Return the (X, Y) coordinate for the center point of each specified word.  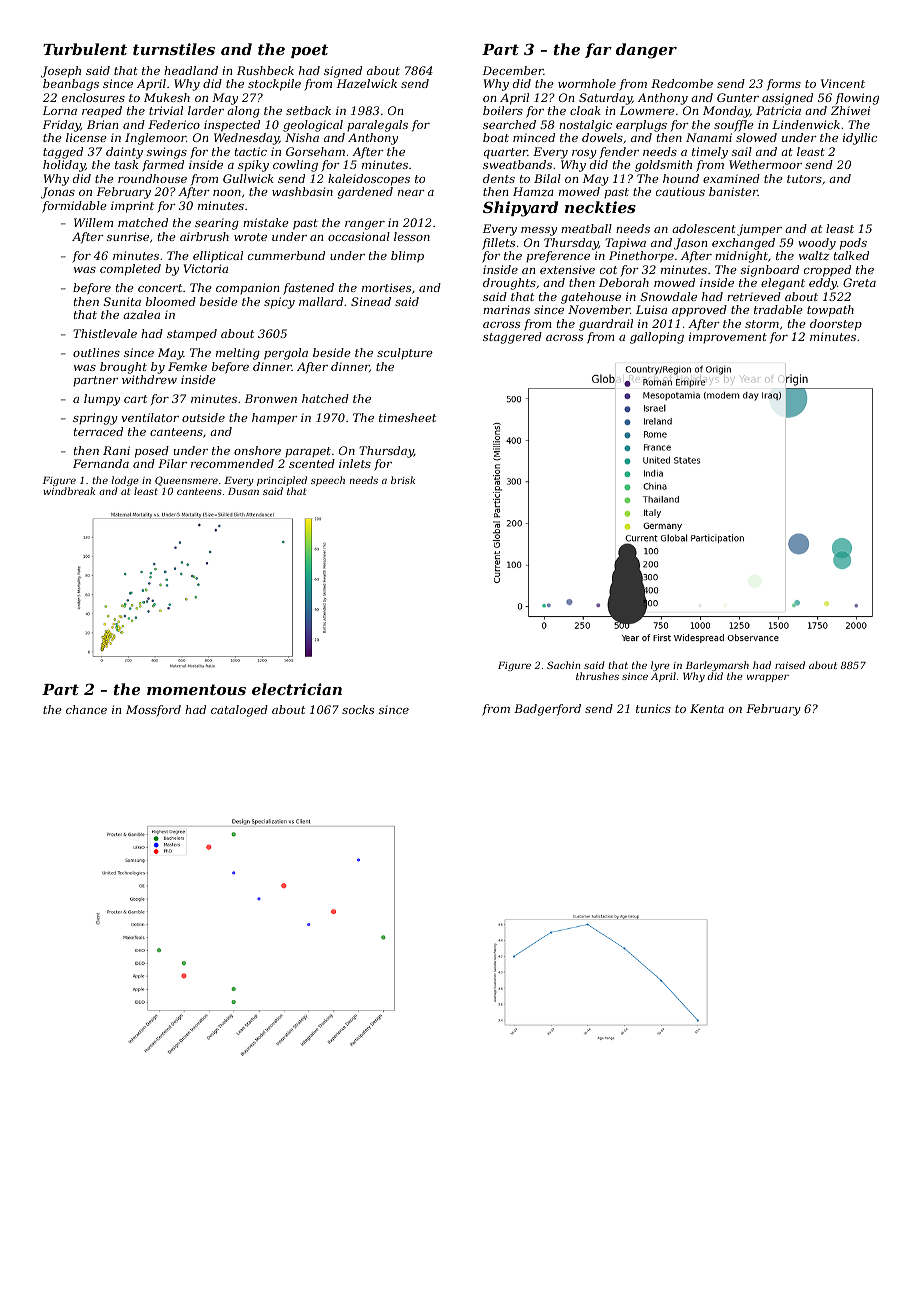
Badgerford (547, 710)
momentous (196, 689)
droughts (509, 284)
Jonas (58, 193)
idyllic (860, 139)
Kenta (707, 708)
